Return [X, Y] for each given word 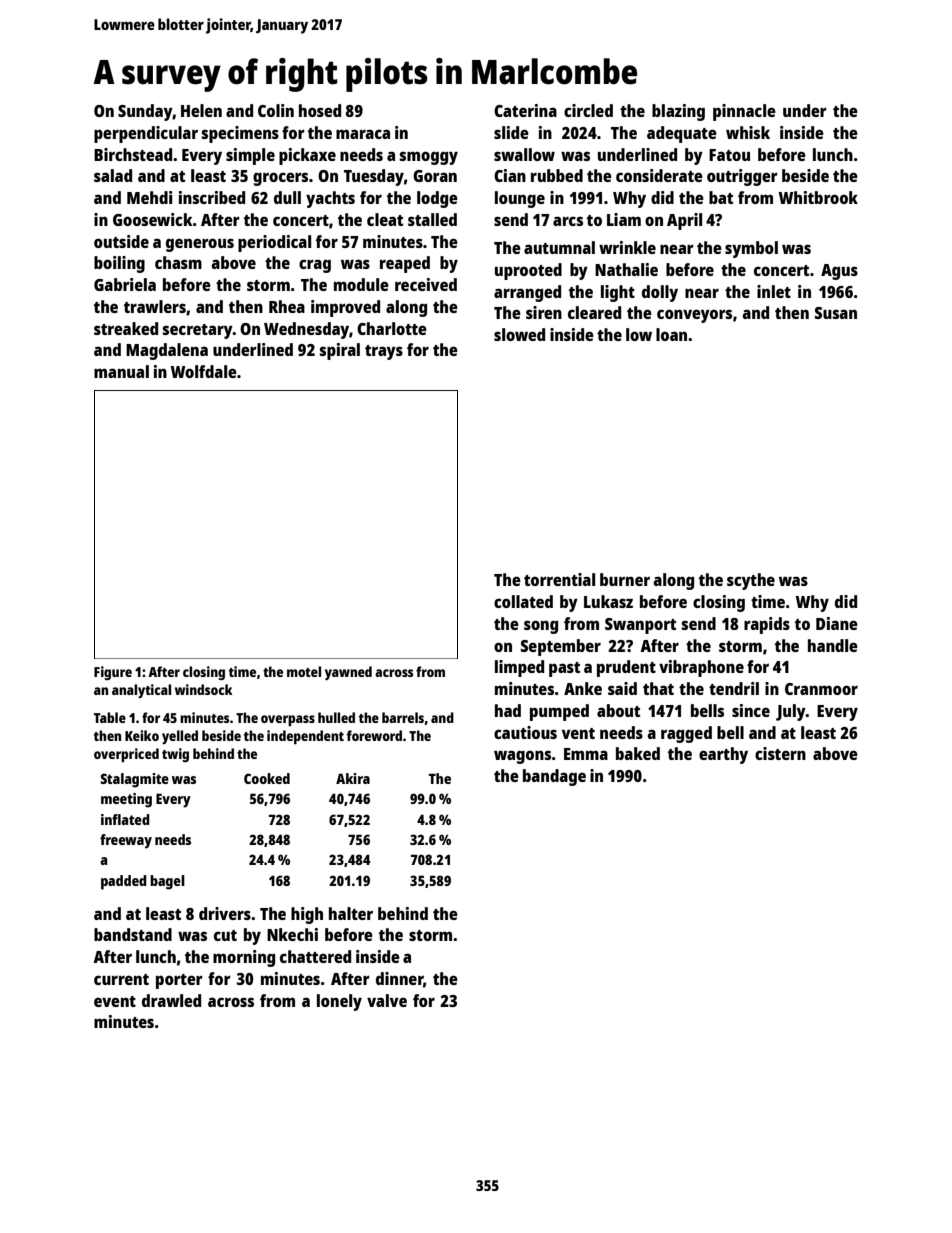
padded [124, 882]
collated [523, 601]
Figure [113, 673]
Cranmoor [821, 689]
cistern [780, 753]
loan [671, 334]
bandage [554, 777]
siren [544, 312]
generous [200, 245]
